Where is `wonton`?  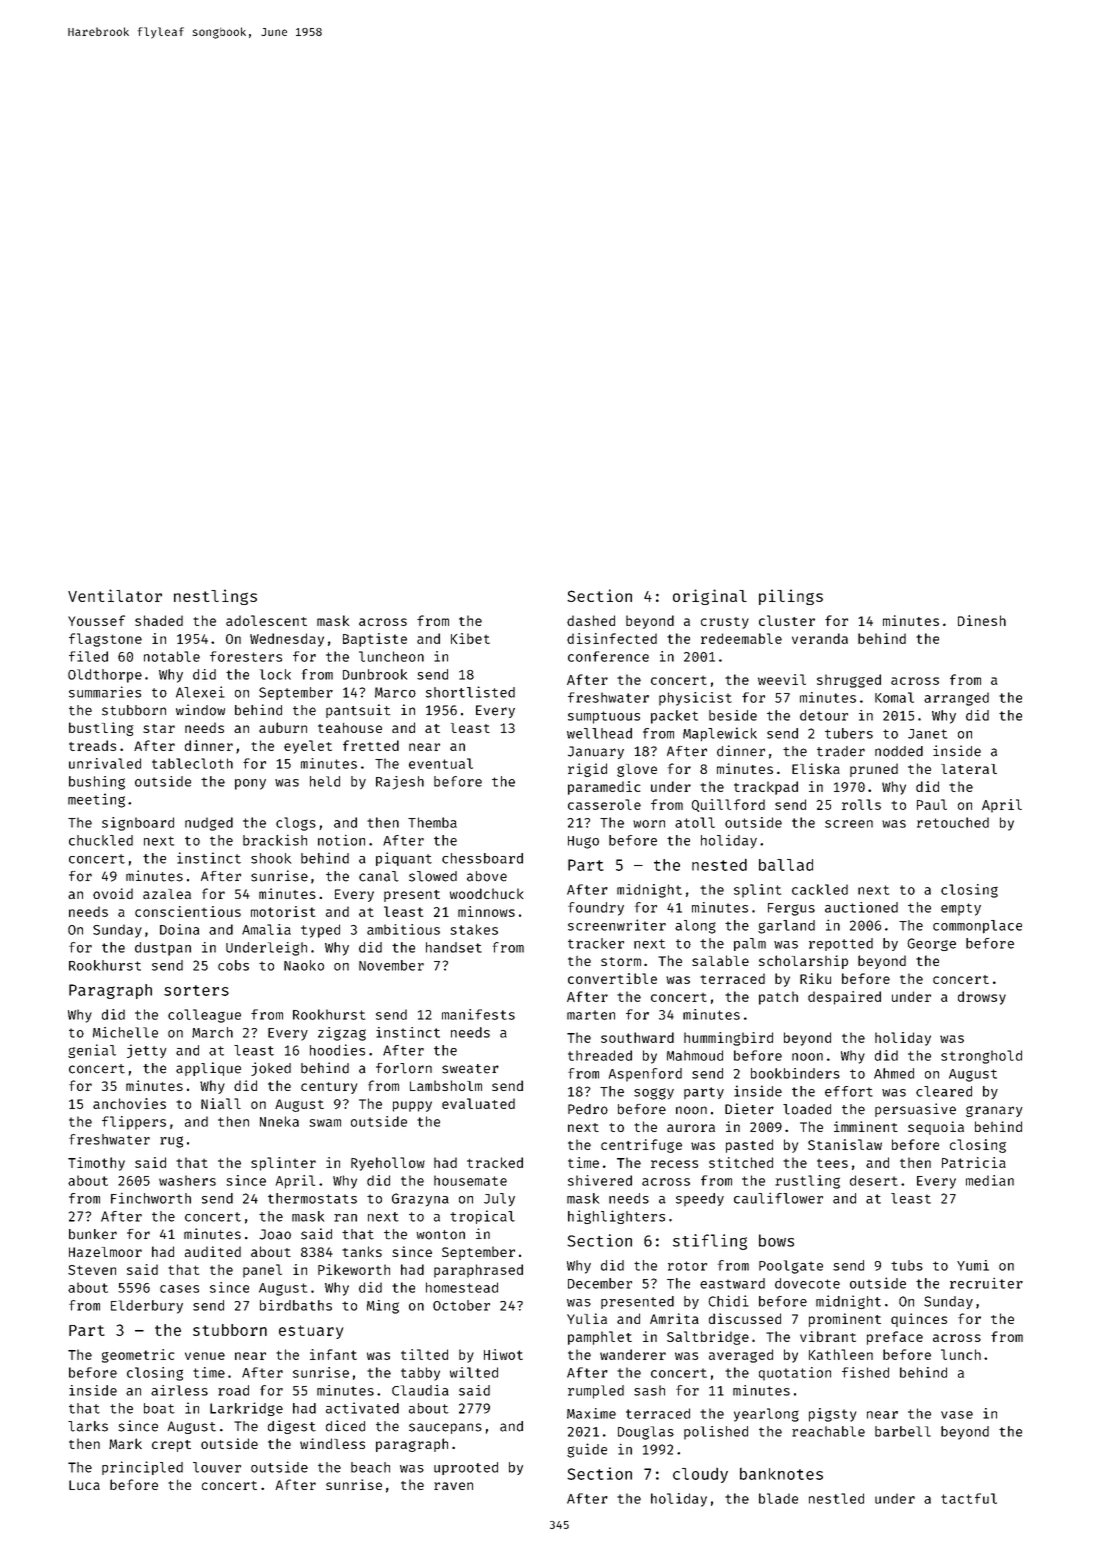 wonton is located at coordinates (440, 1235).
